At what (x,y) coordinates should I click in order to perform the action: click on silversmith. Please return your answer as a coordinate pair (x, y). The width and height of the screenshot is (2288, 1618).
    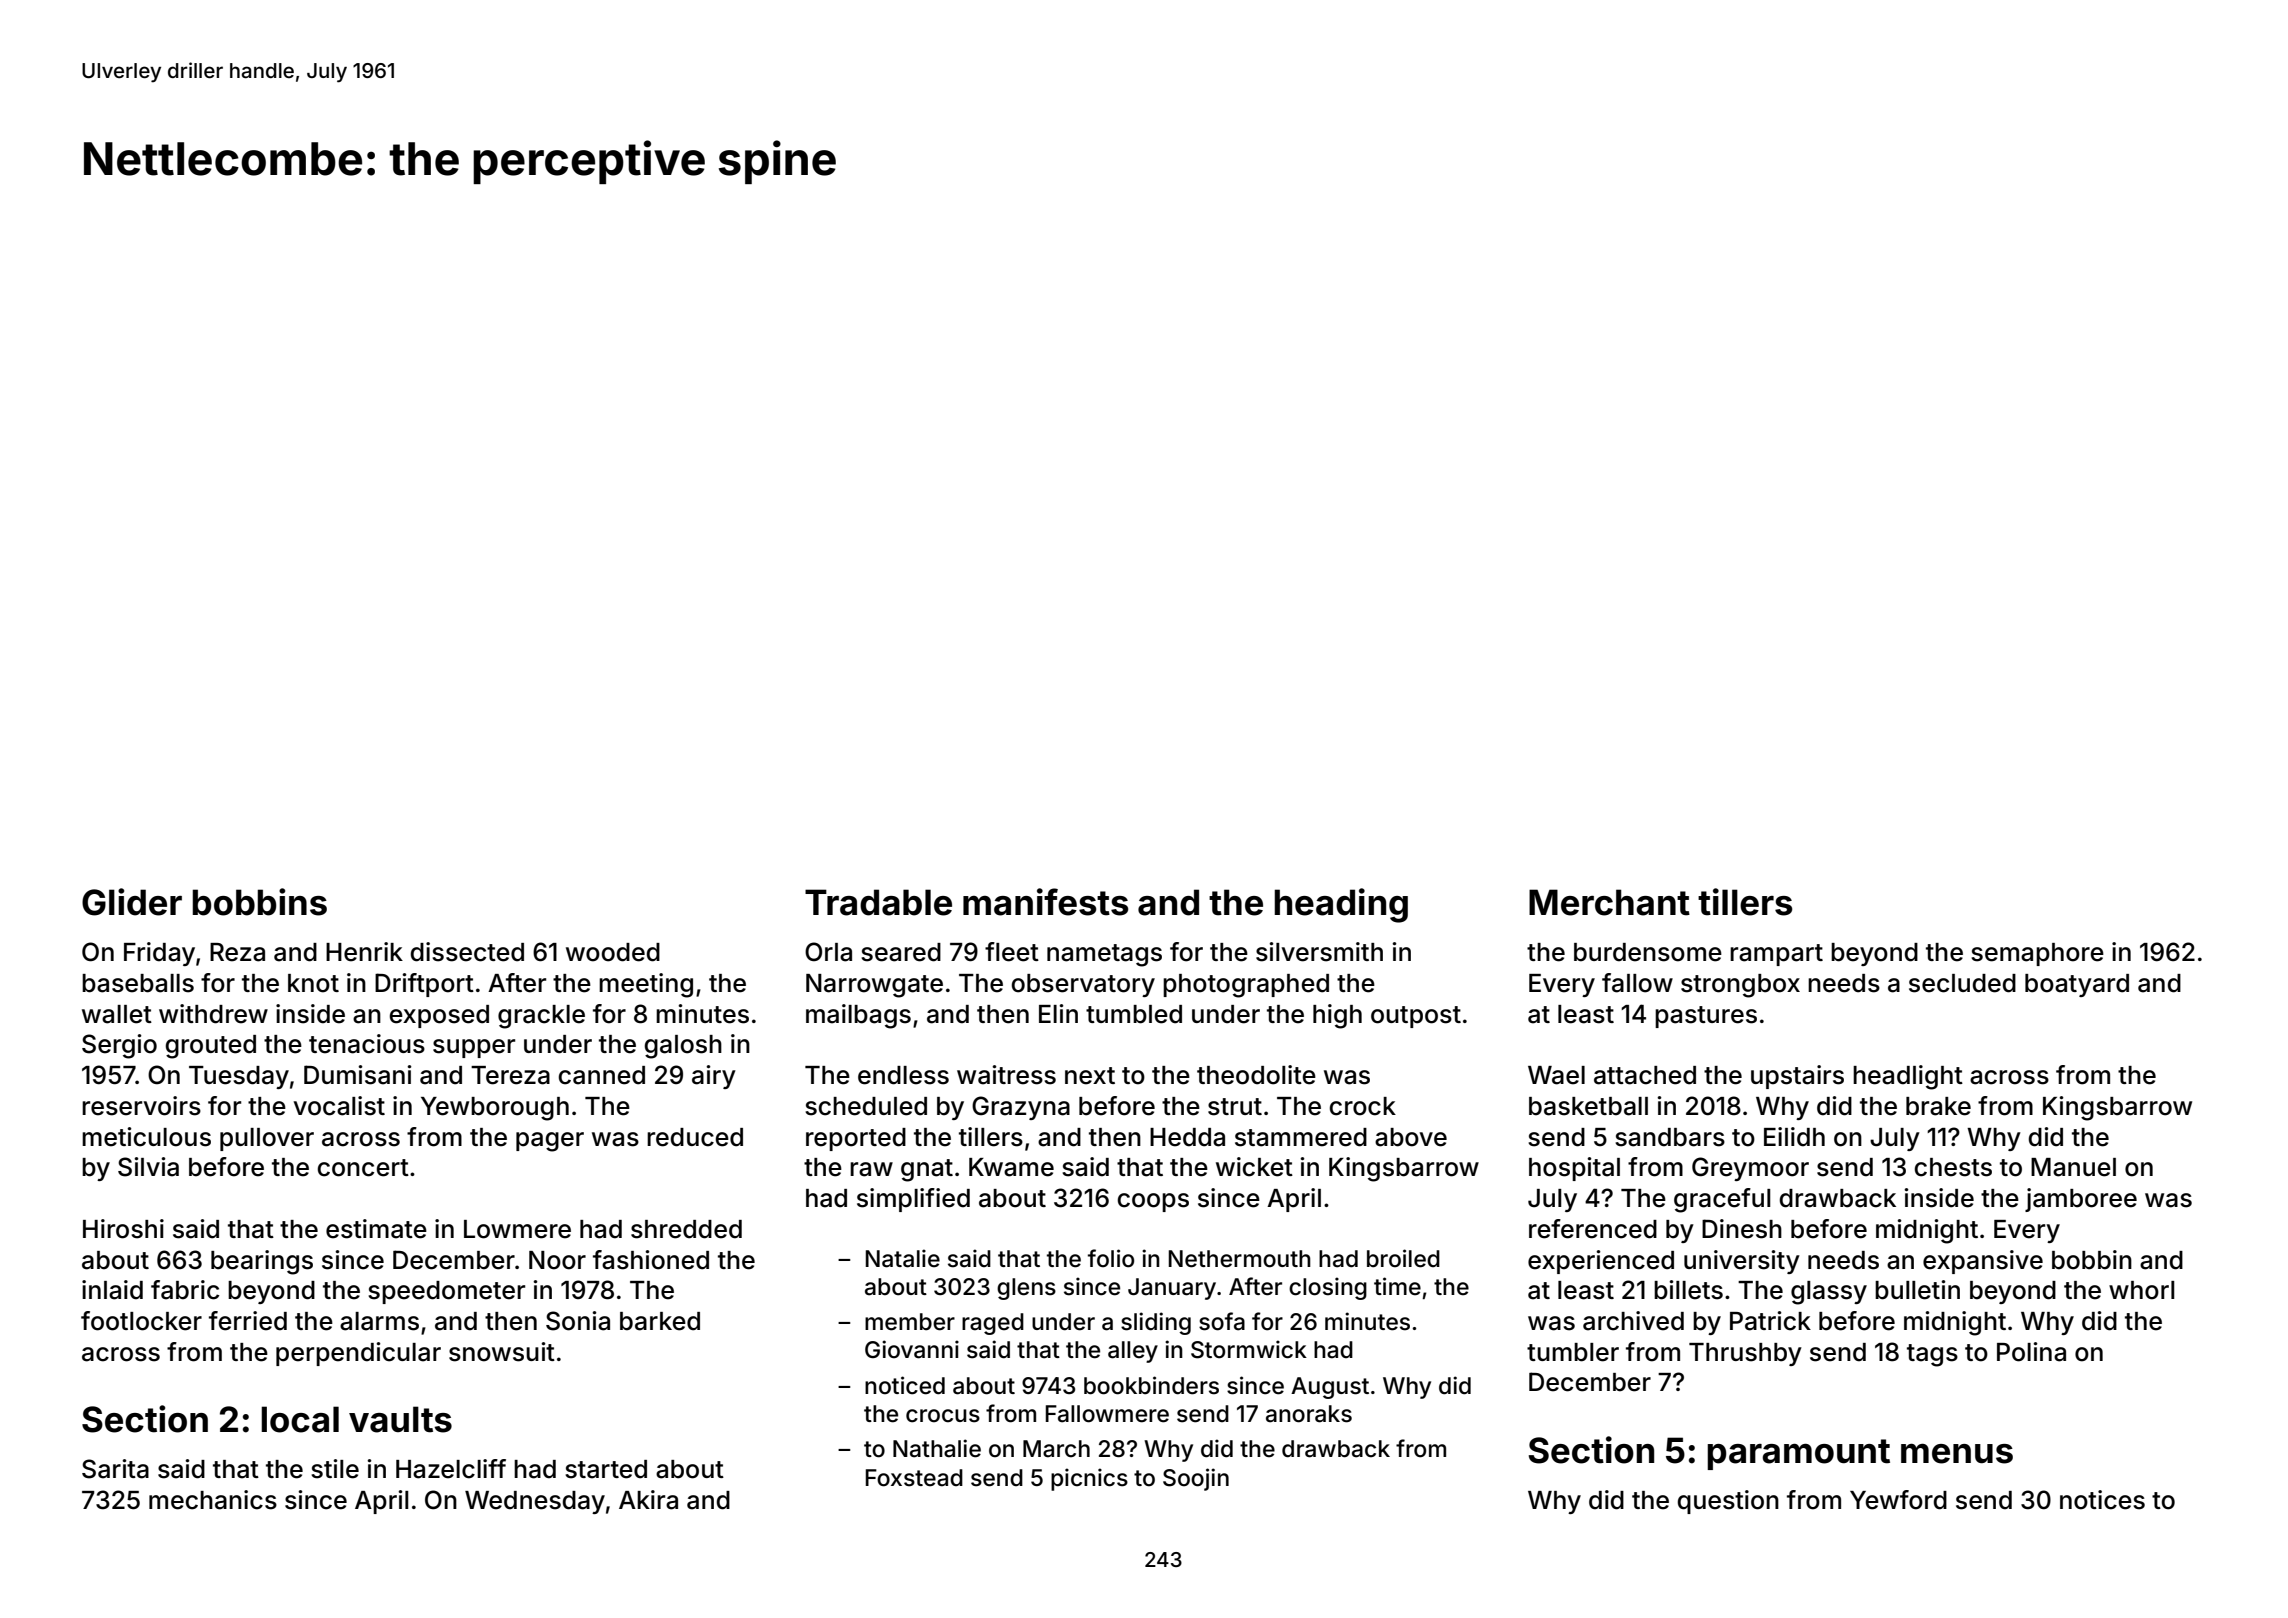
    Looking at the image, I should click on (1319, 952).
